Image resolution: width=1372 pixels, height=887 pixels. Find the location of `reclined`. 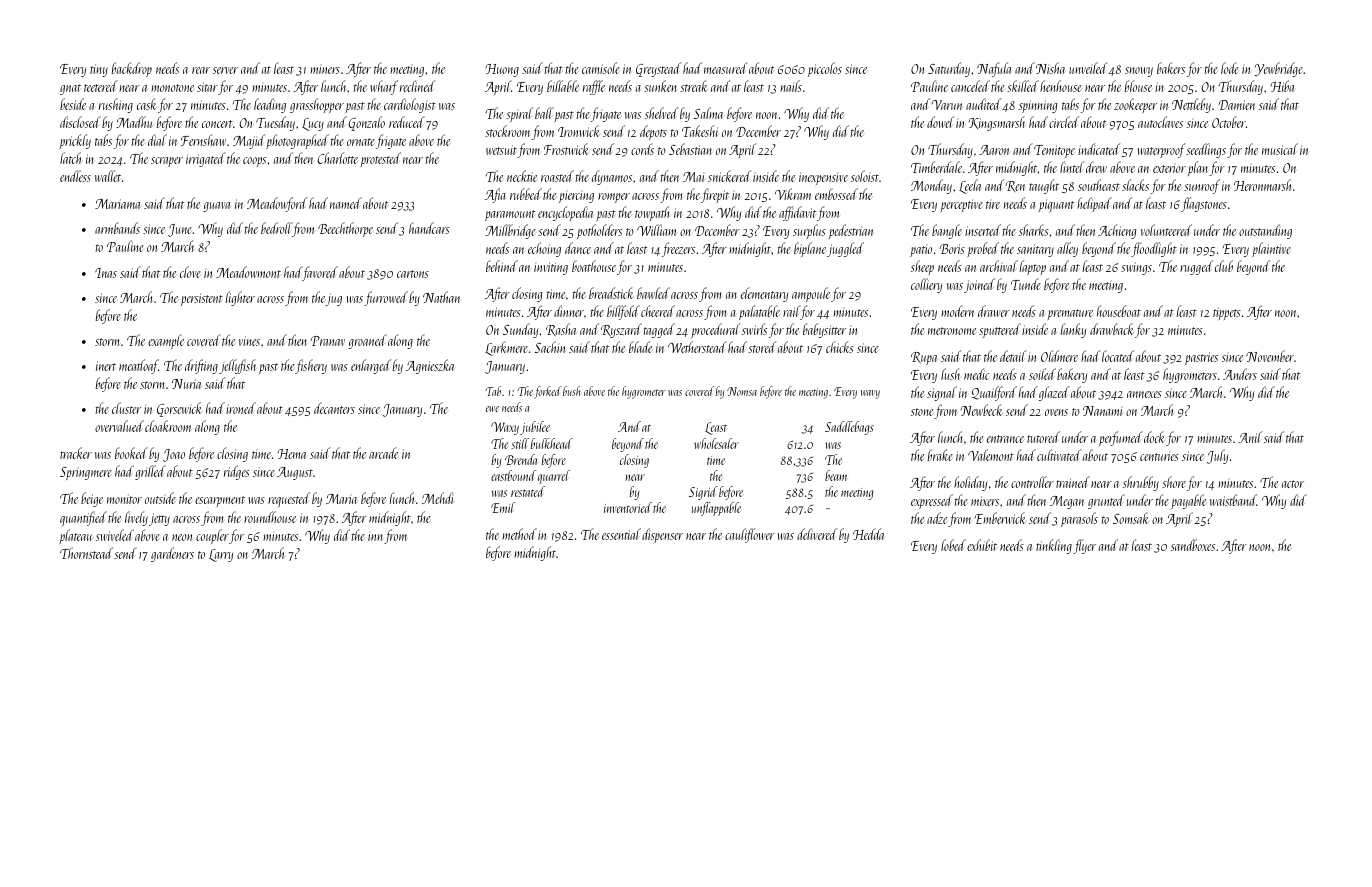

reclined is located at coordinates (417, 86).
